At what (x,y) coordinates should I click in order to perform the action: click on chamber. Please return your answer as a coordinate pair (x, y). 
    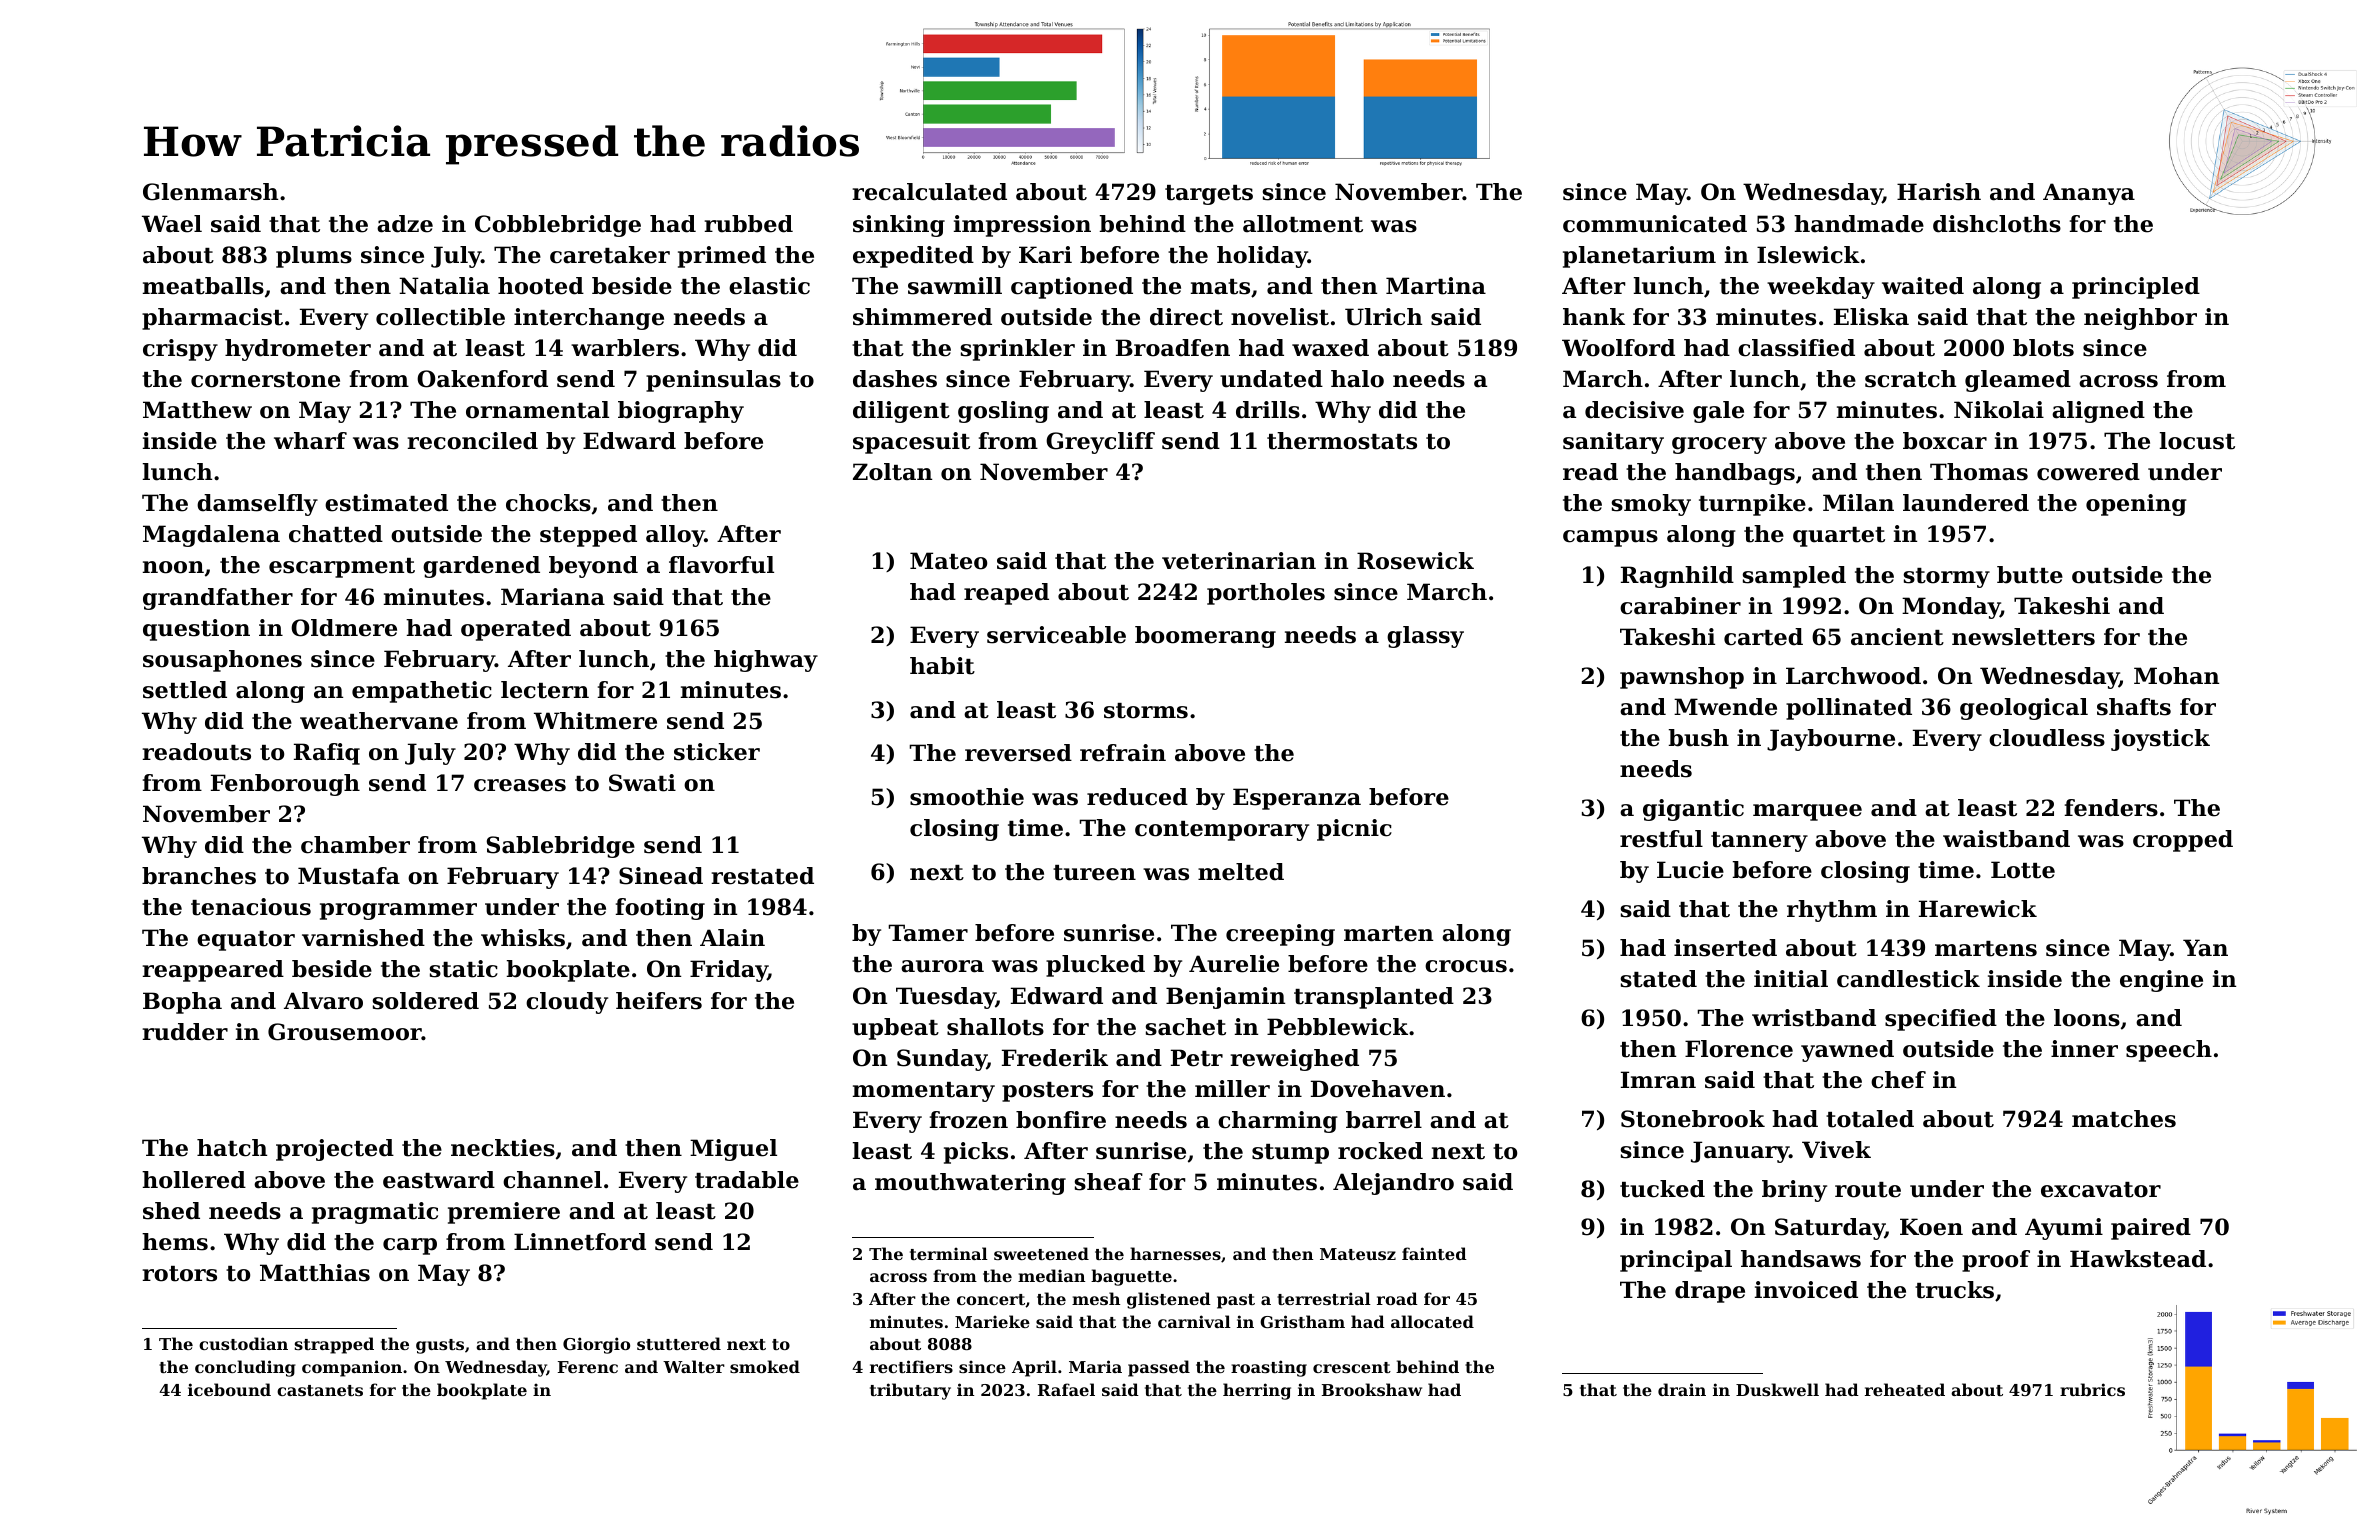
    Looking at the image, I should click on (355, 845).
